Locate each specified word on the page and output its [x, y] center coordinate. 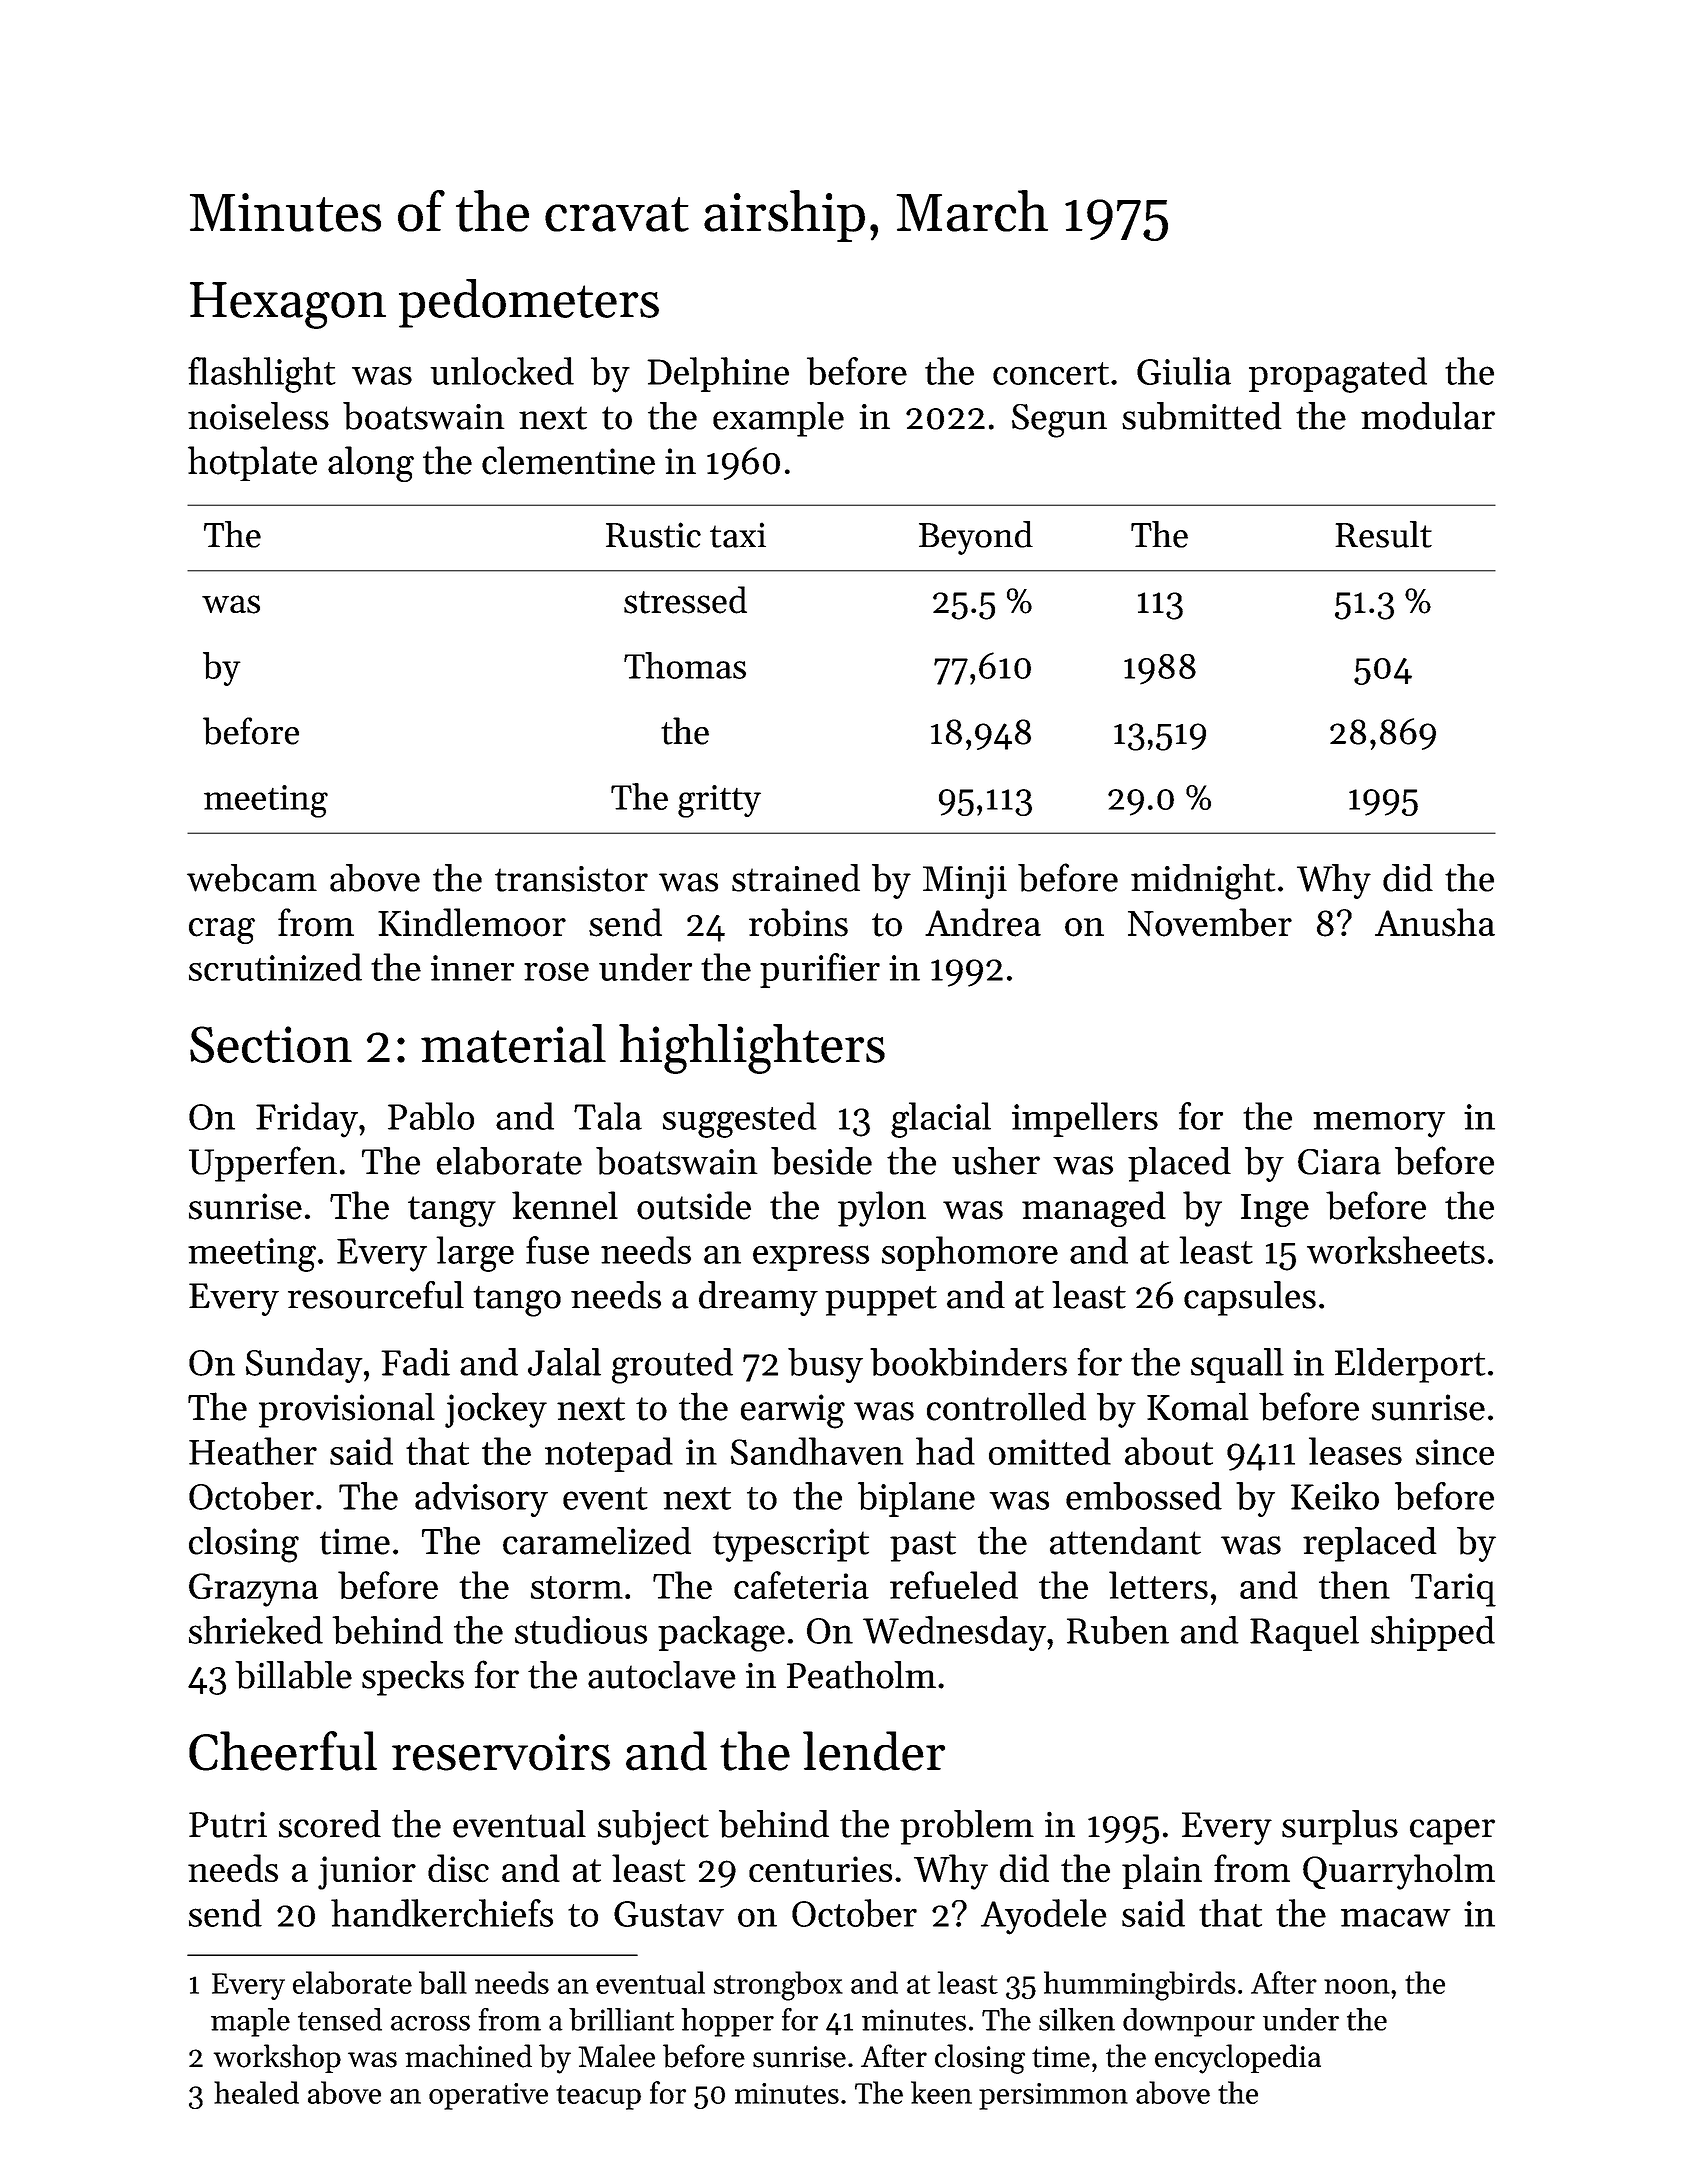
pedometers [529, 303]
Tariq [1453, 1590]
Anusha [1435, 922]
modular [1428, 416]
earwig [793, 1411]
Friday [307, 1120]
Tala [608, 1116]
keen [941, 2092]
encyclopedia [1238, 2059]
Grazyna [253, 1590]
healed [256, 2092]
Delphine [718, 374]
